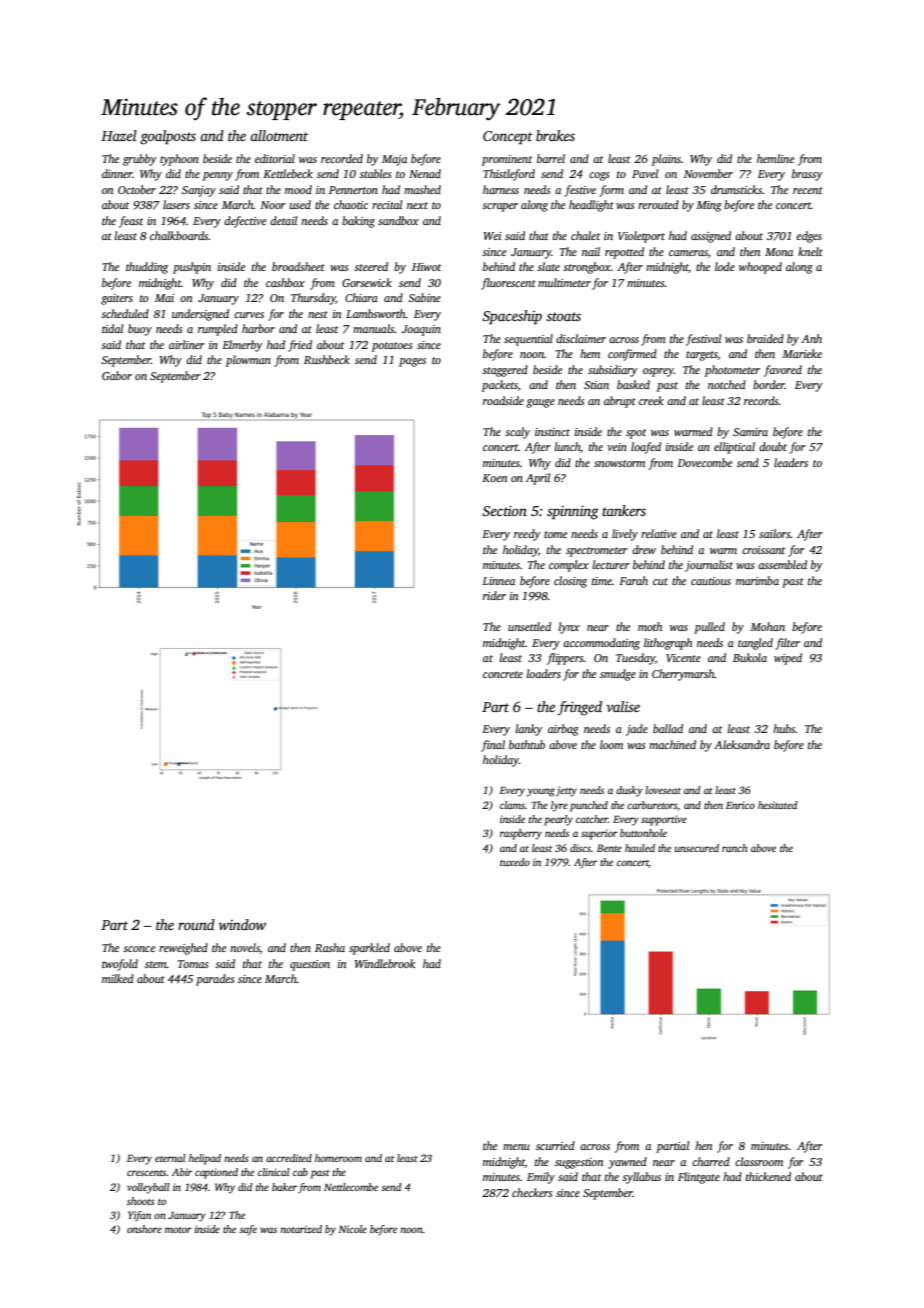 The image size is (924, 1308). Describe the element at coordinates (494, 595) in the document. I see `rider` at that location.
